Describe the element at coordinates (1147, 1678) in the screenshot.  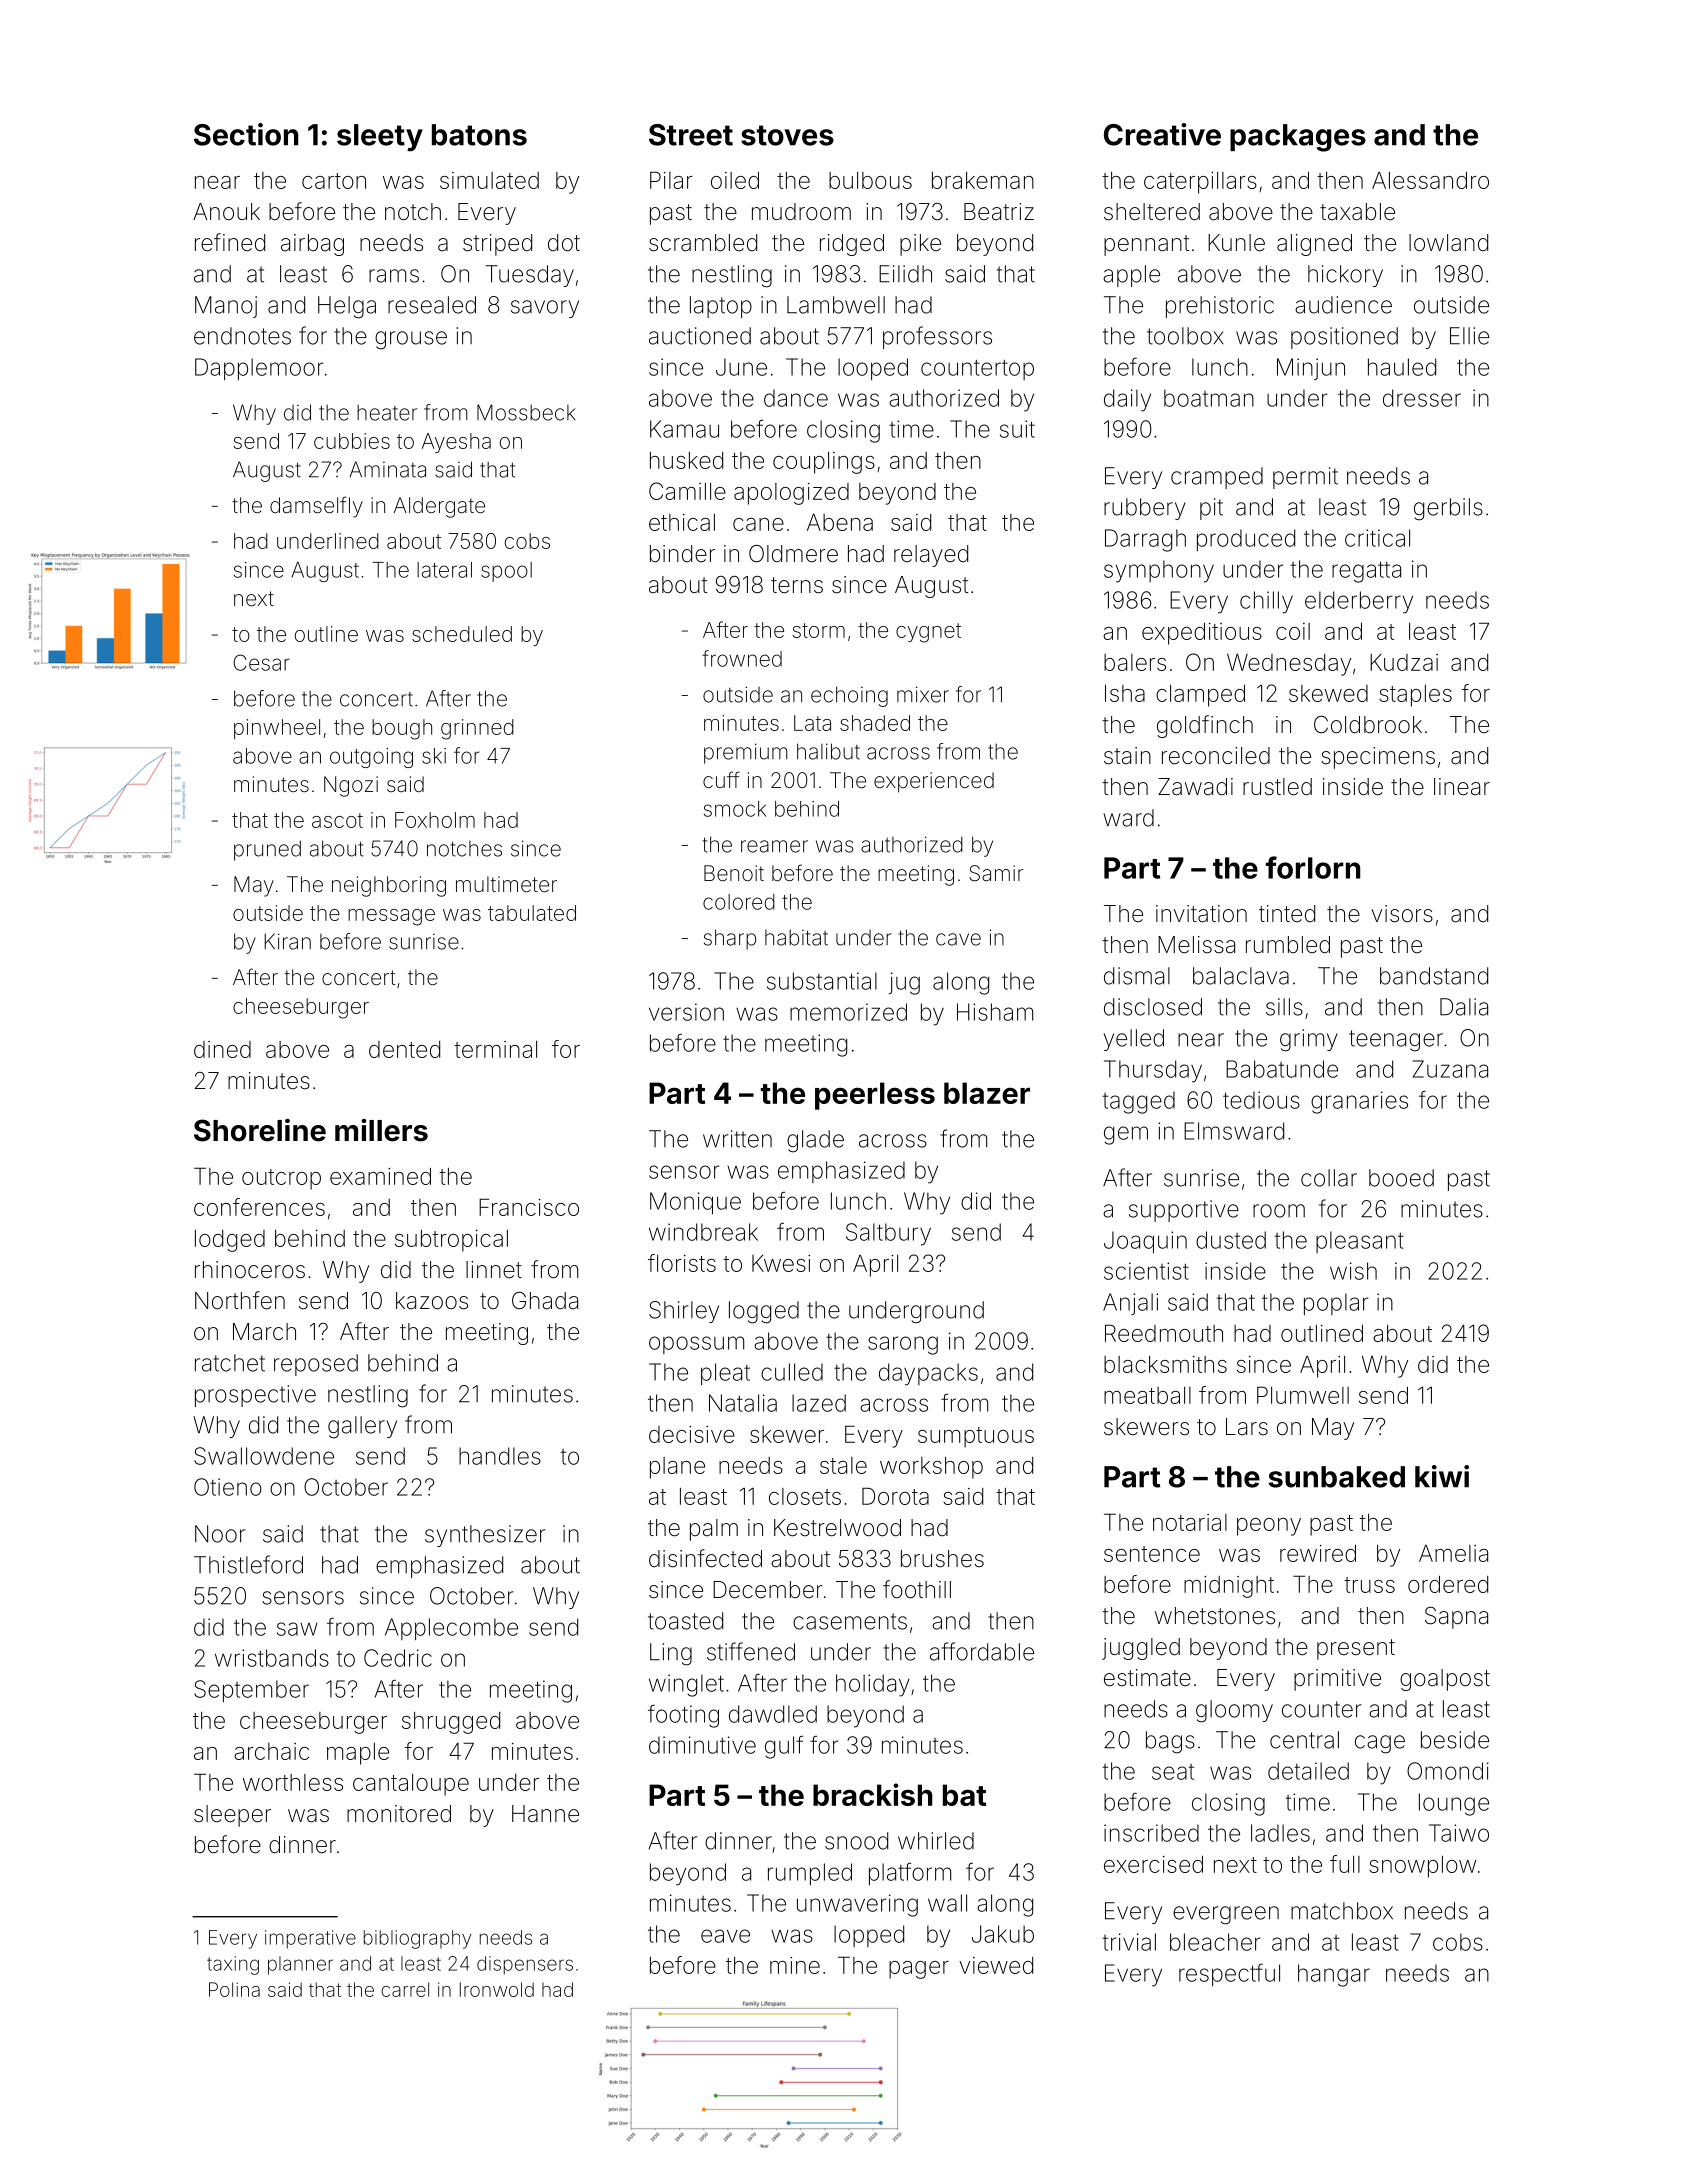
I see `estimate` at that location.
